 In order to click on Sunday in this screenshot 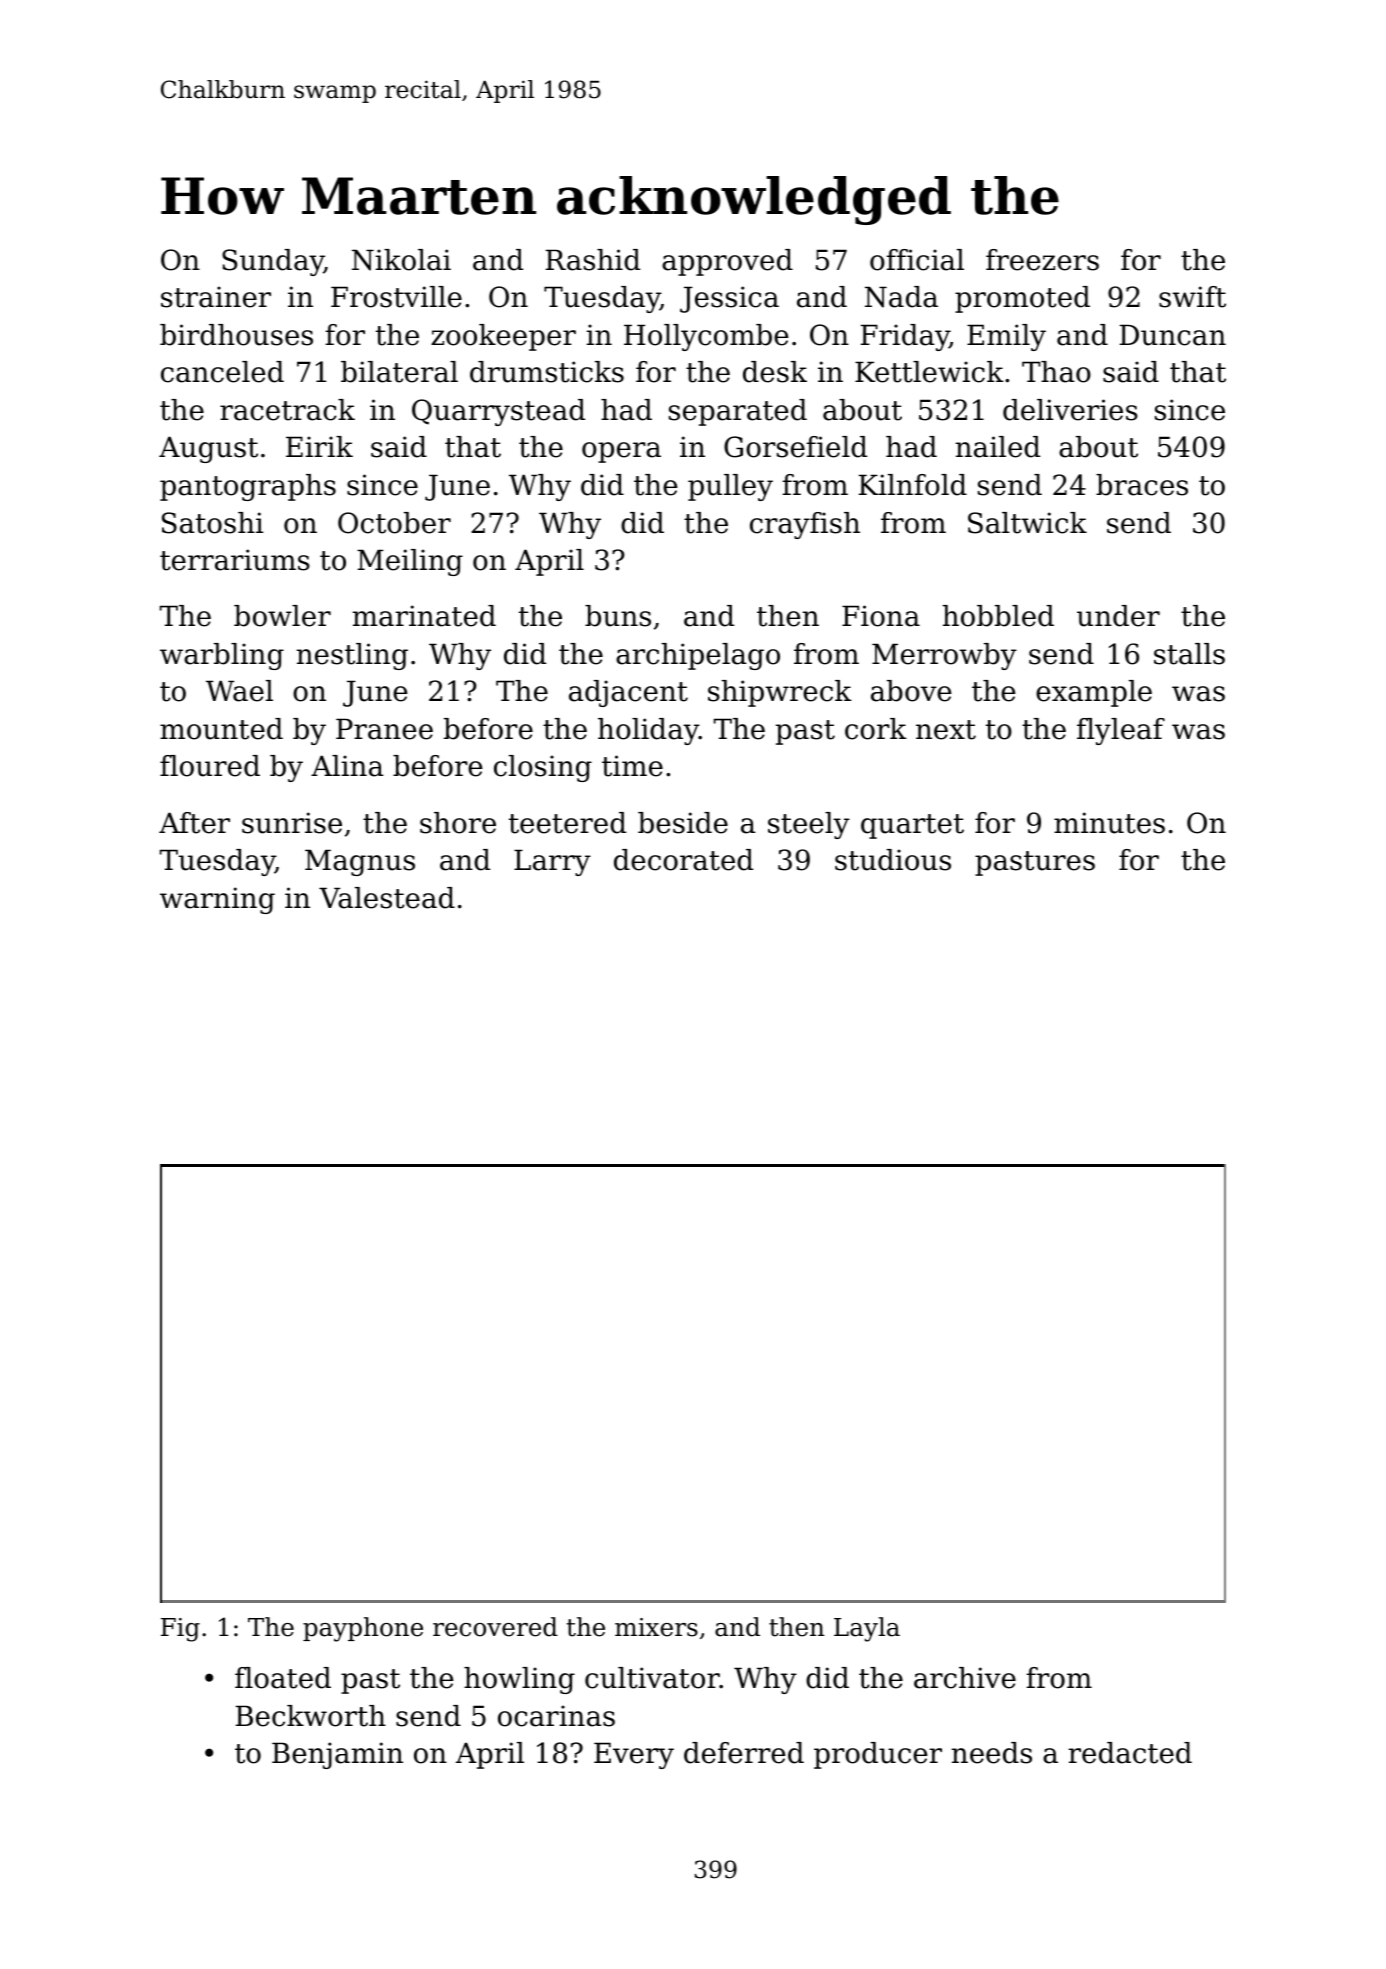, I will do `click(273, 262)`.
